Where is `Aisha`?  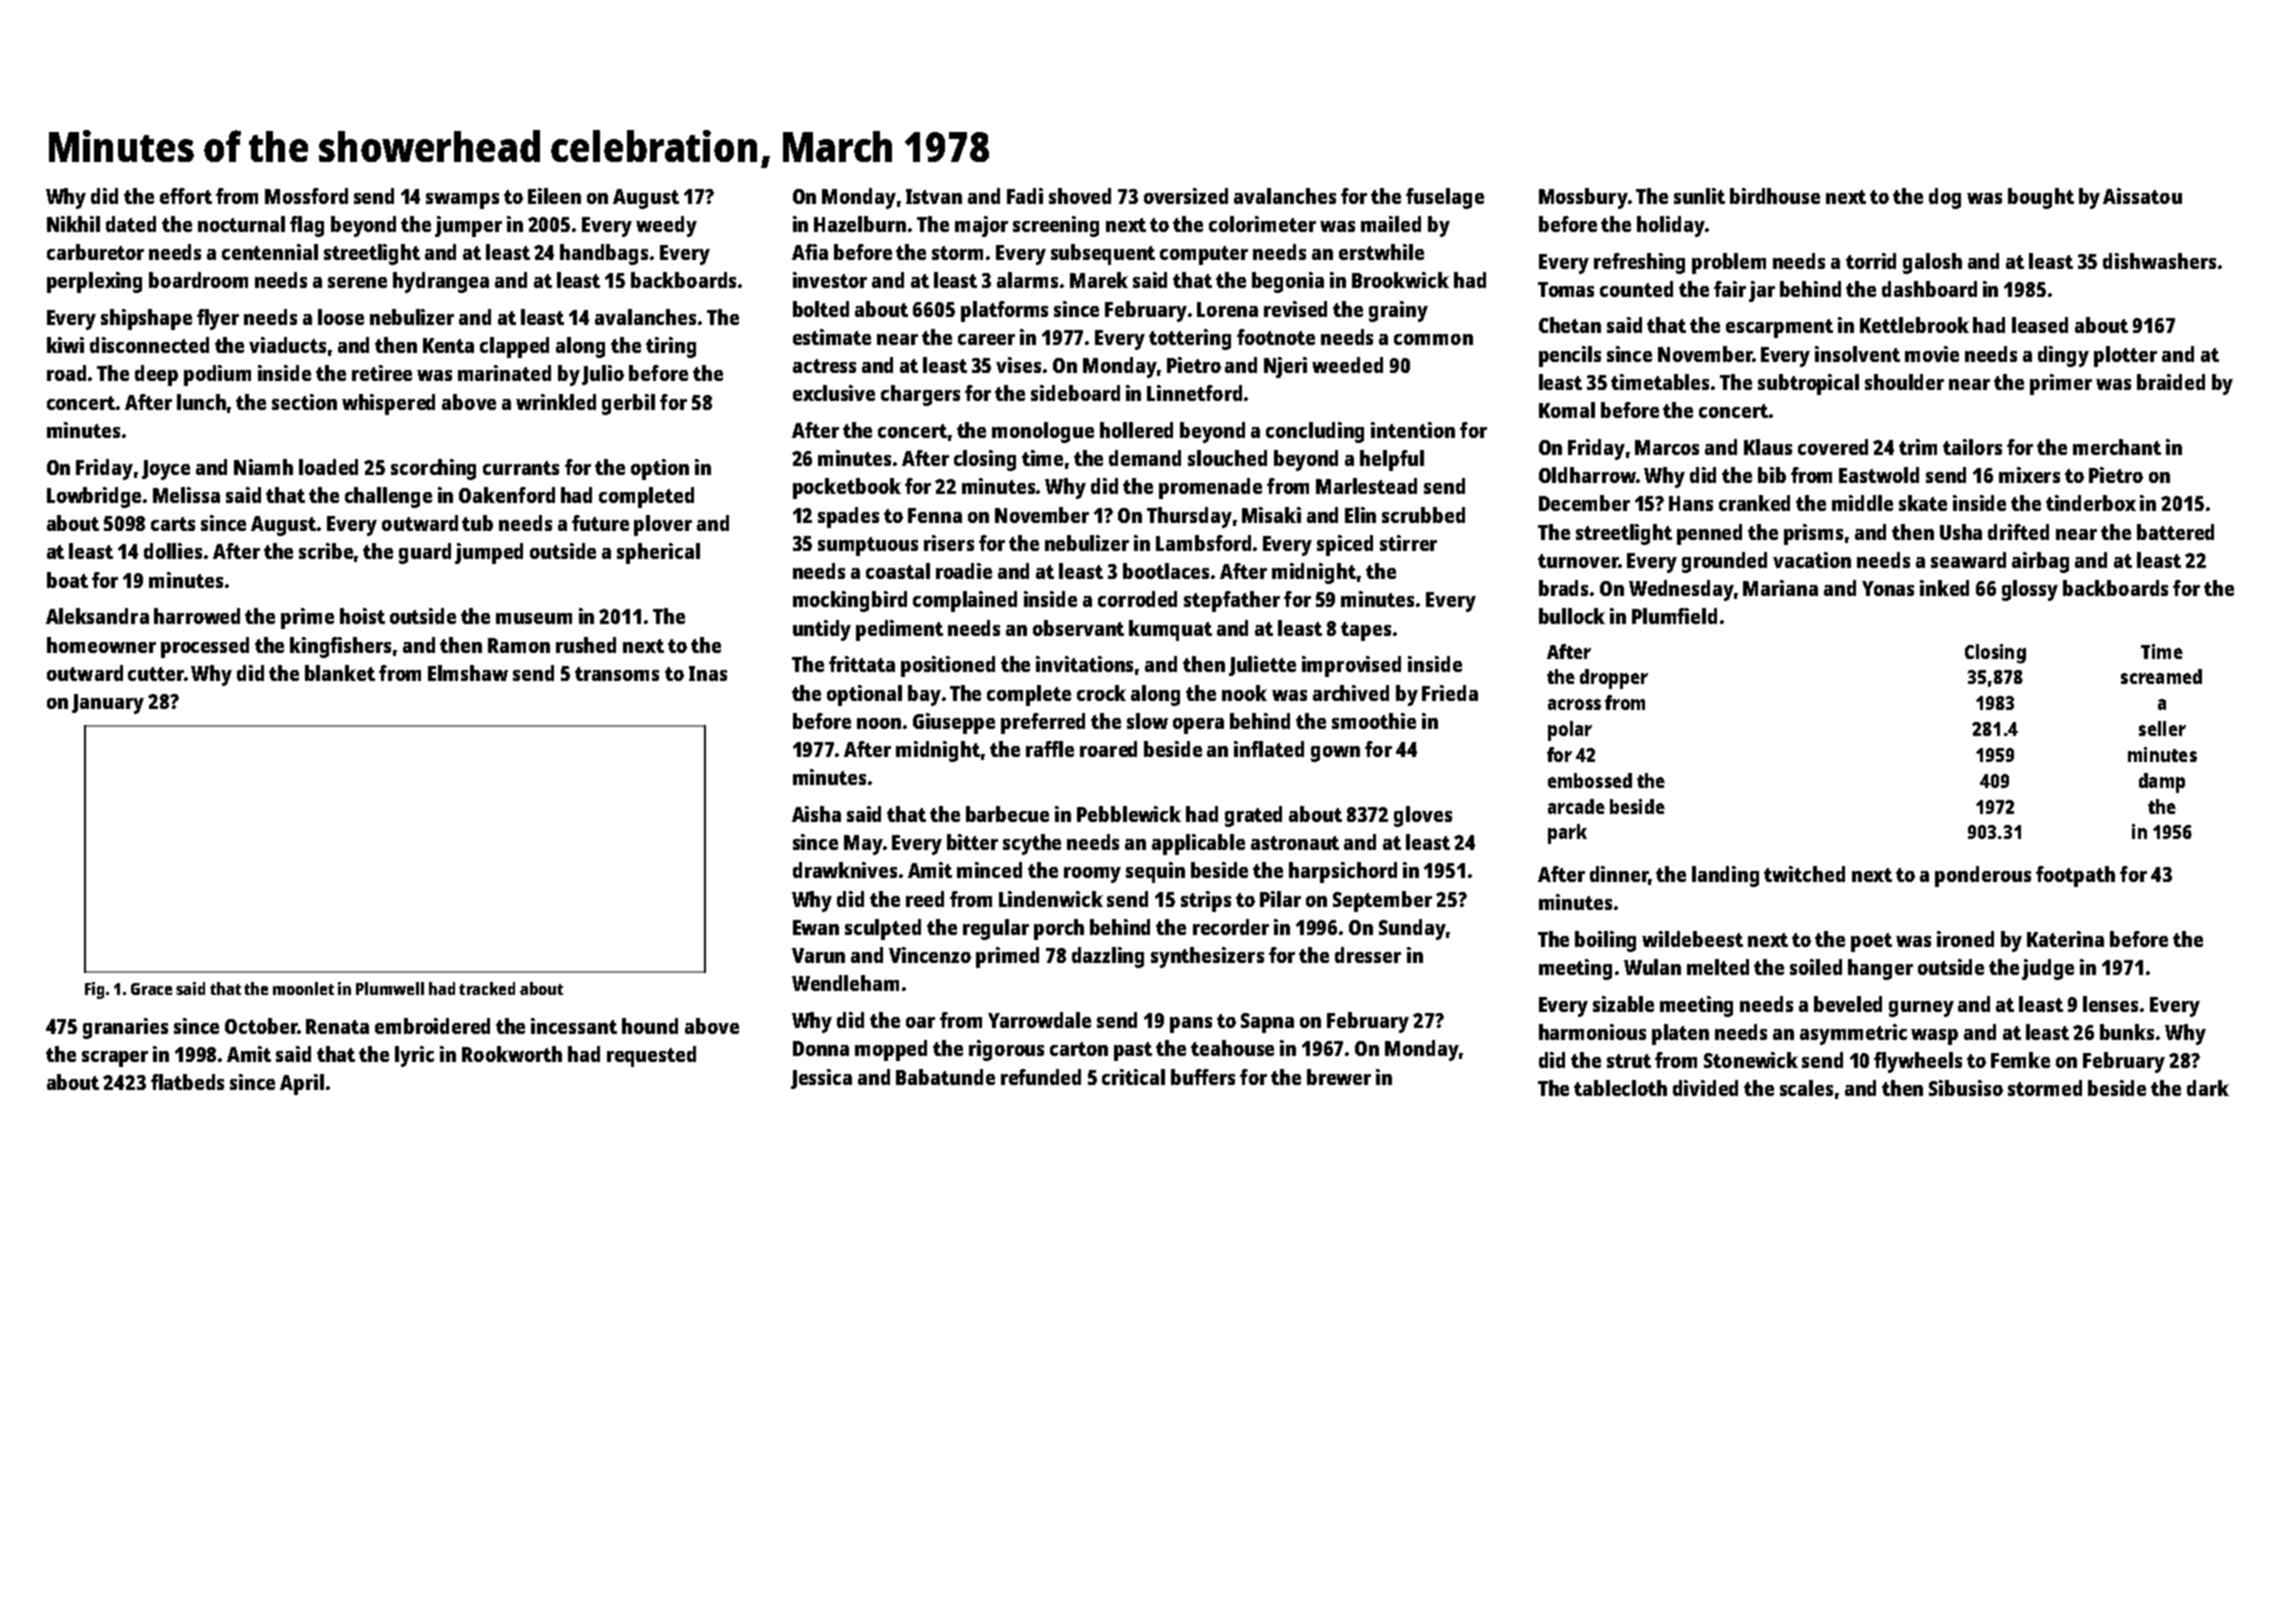
Aisha is located at coordinates (816, 814).
